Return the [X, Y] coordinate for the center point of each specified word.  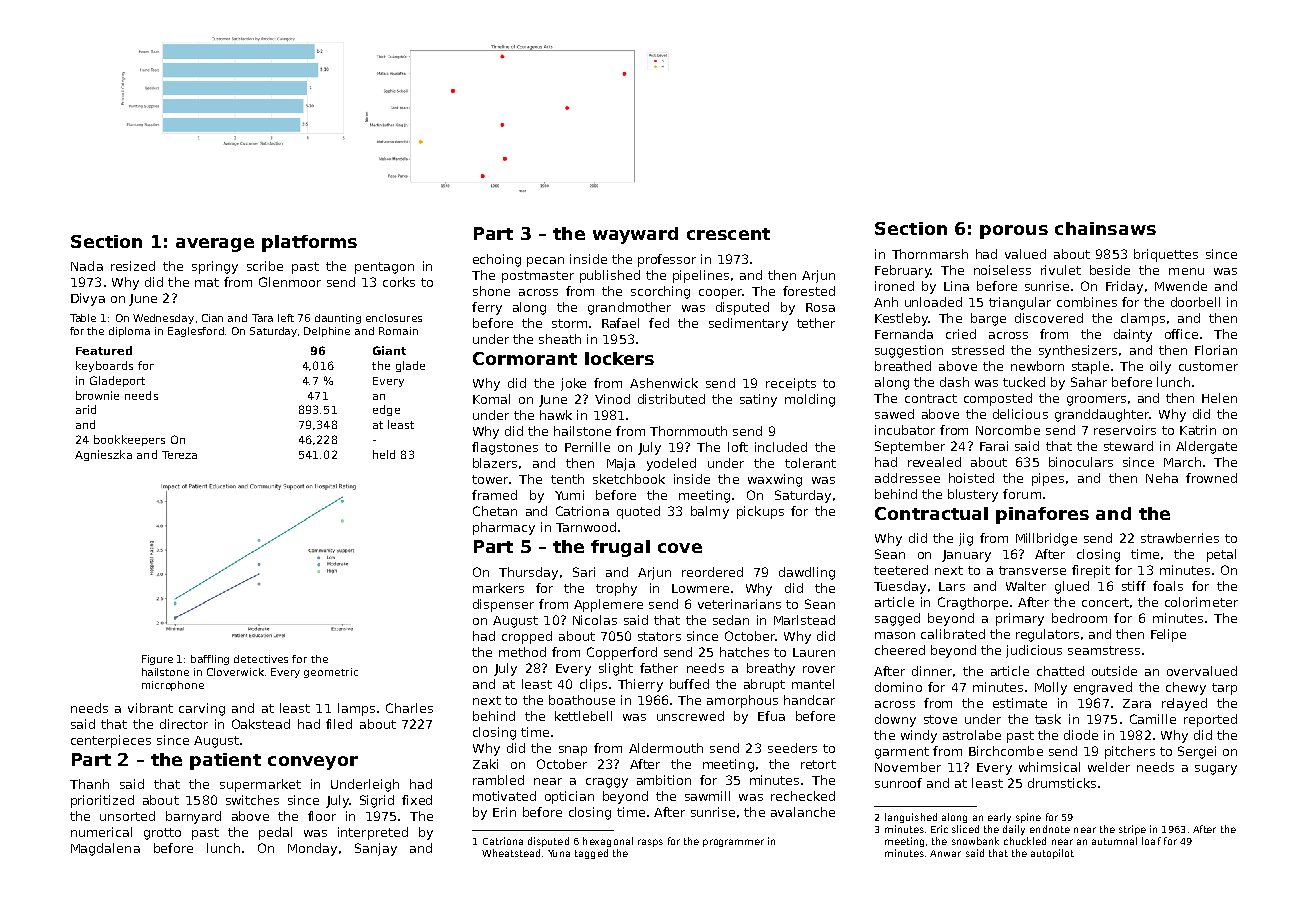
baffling [210, 660]
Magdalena [105, 849]
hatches [744, 652]
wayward [635, 235]
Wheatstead [511, 853]
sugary [1216, 770]
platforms [309, 243]
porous [1014, 232]
